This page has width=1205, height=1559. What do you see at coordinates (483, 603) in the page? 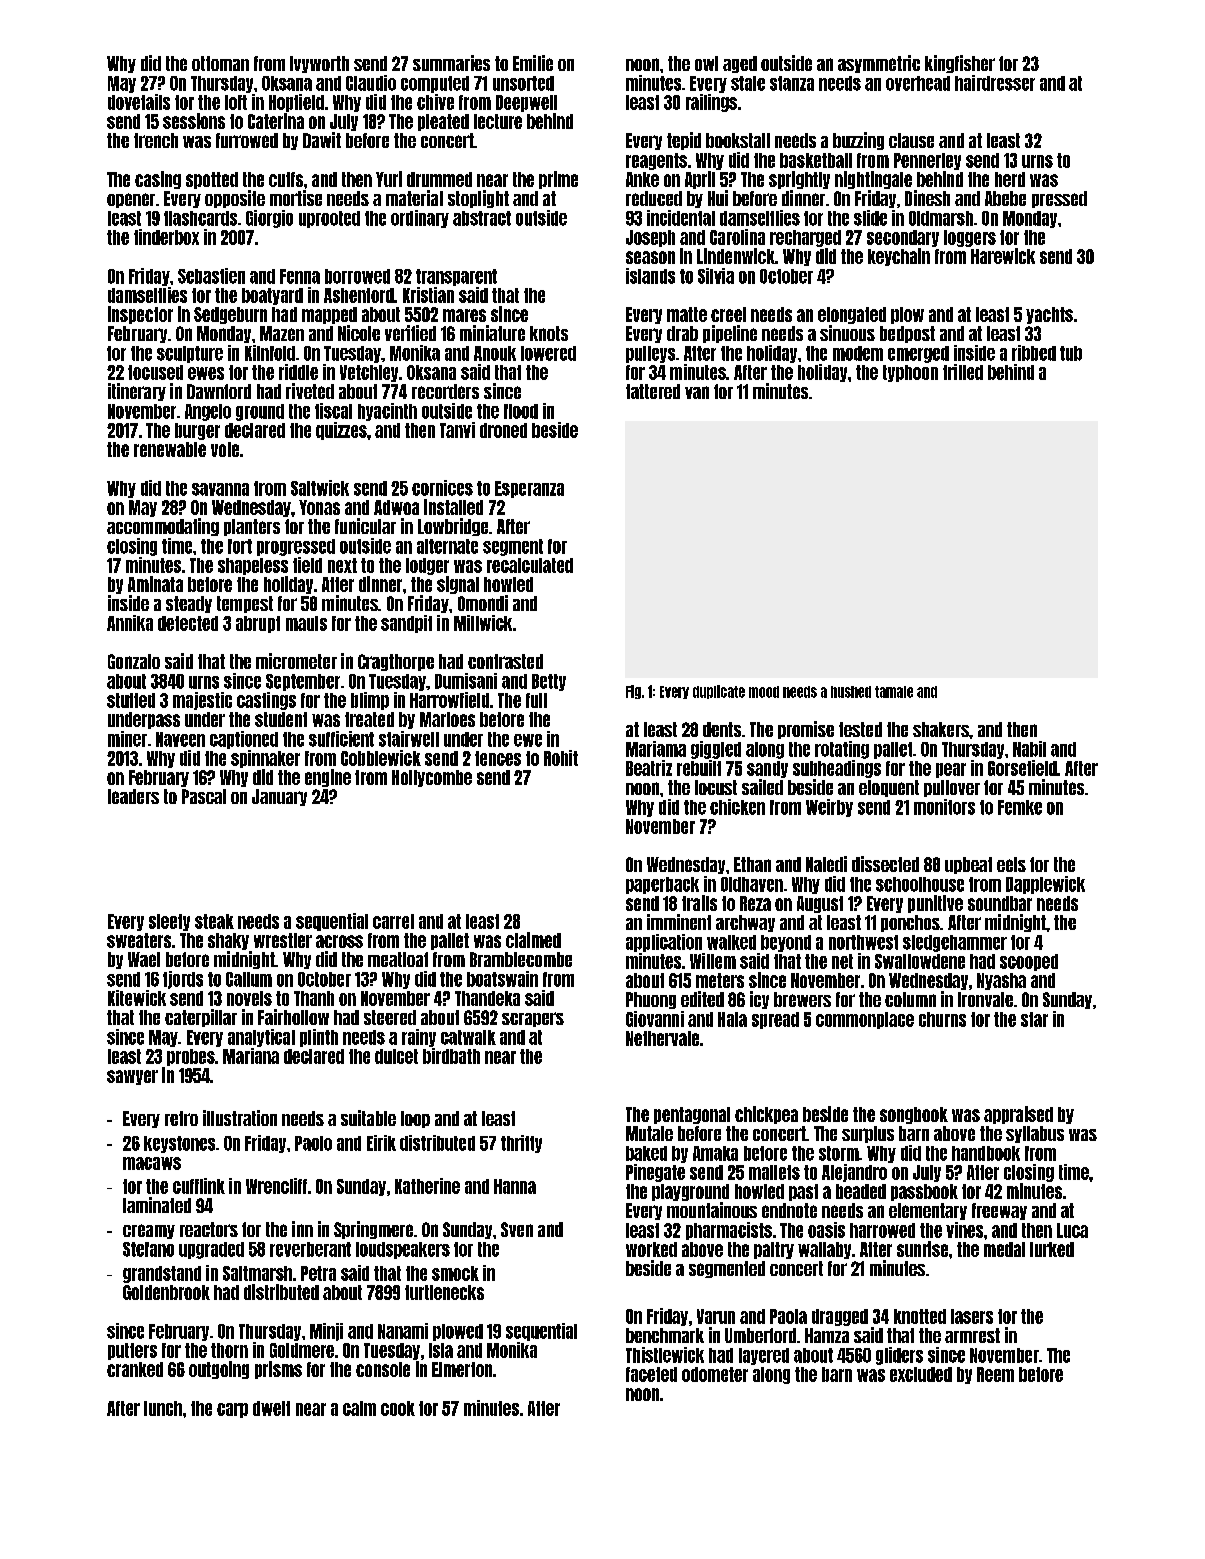
I see `Omondi` at bounding box center [483, 603].
